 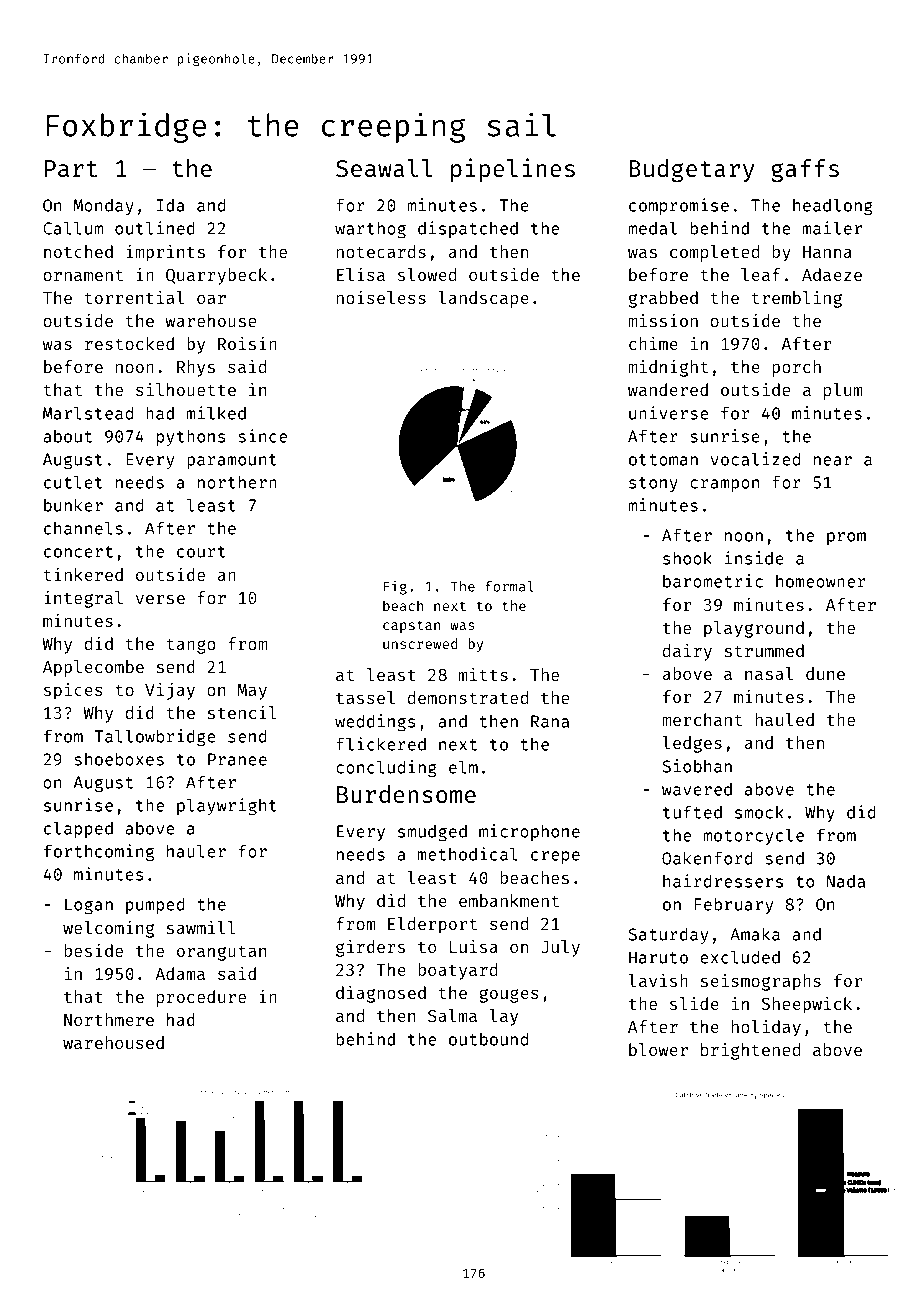 What do you see at coordinates (832, 228) in the screenshot?
I see `mailer` at bounding box center [832, 228].
